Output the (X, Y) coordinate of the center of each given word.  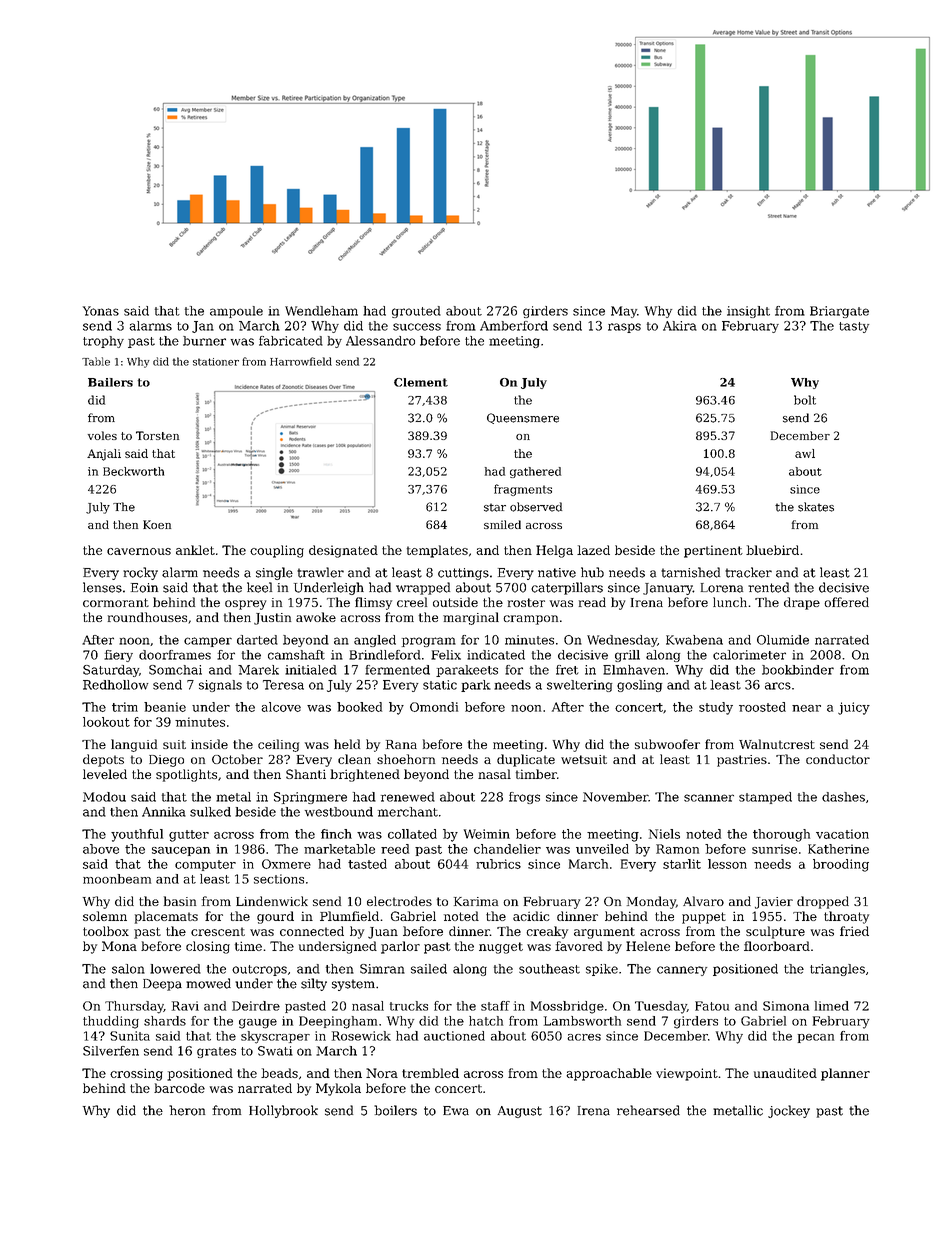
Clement (421, 382)
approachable (609, 1074)
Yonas (101, 311)
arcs (778, 686)
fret (567, 670)
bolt (805, 400)
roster (526, 602)
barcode (179, 1088)
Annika (164, 812)
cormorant (116, 602)
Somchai (175, 670)
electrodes (399, 901)
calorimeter (749, 655)
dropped (823, 902)
